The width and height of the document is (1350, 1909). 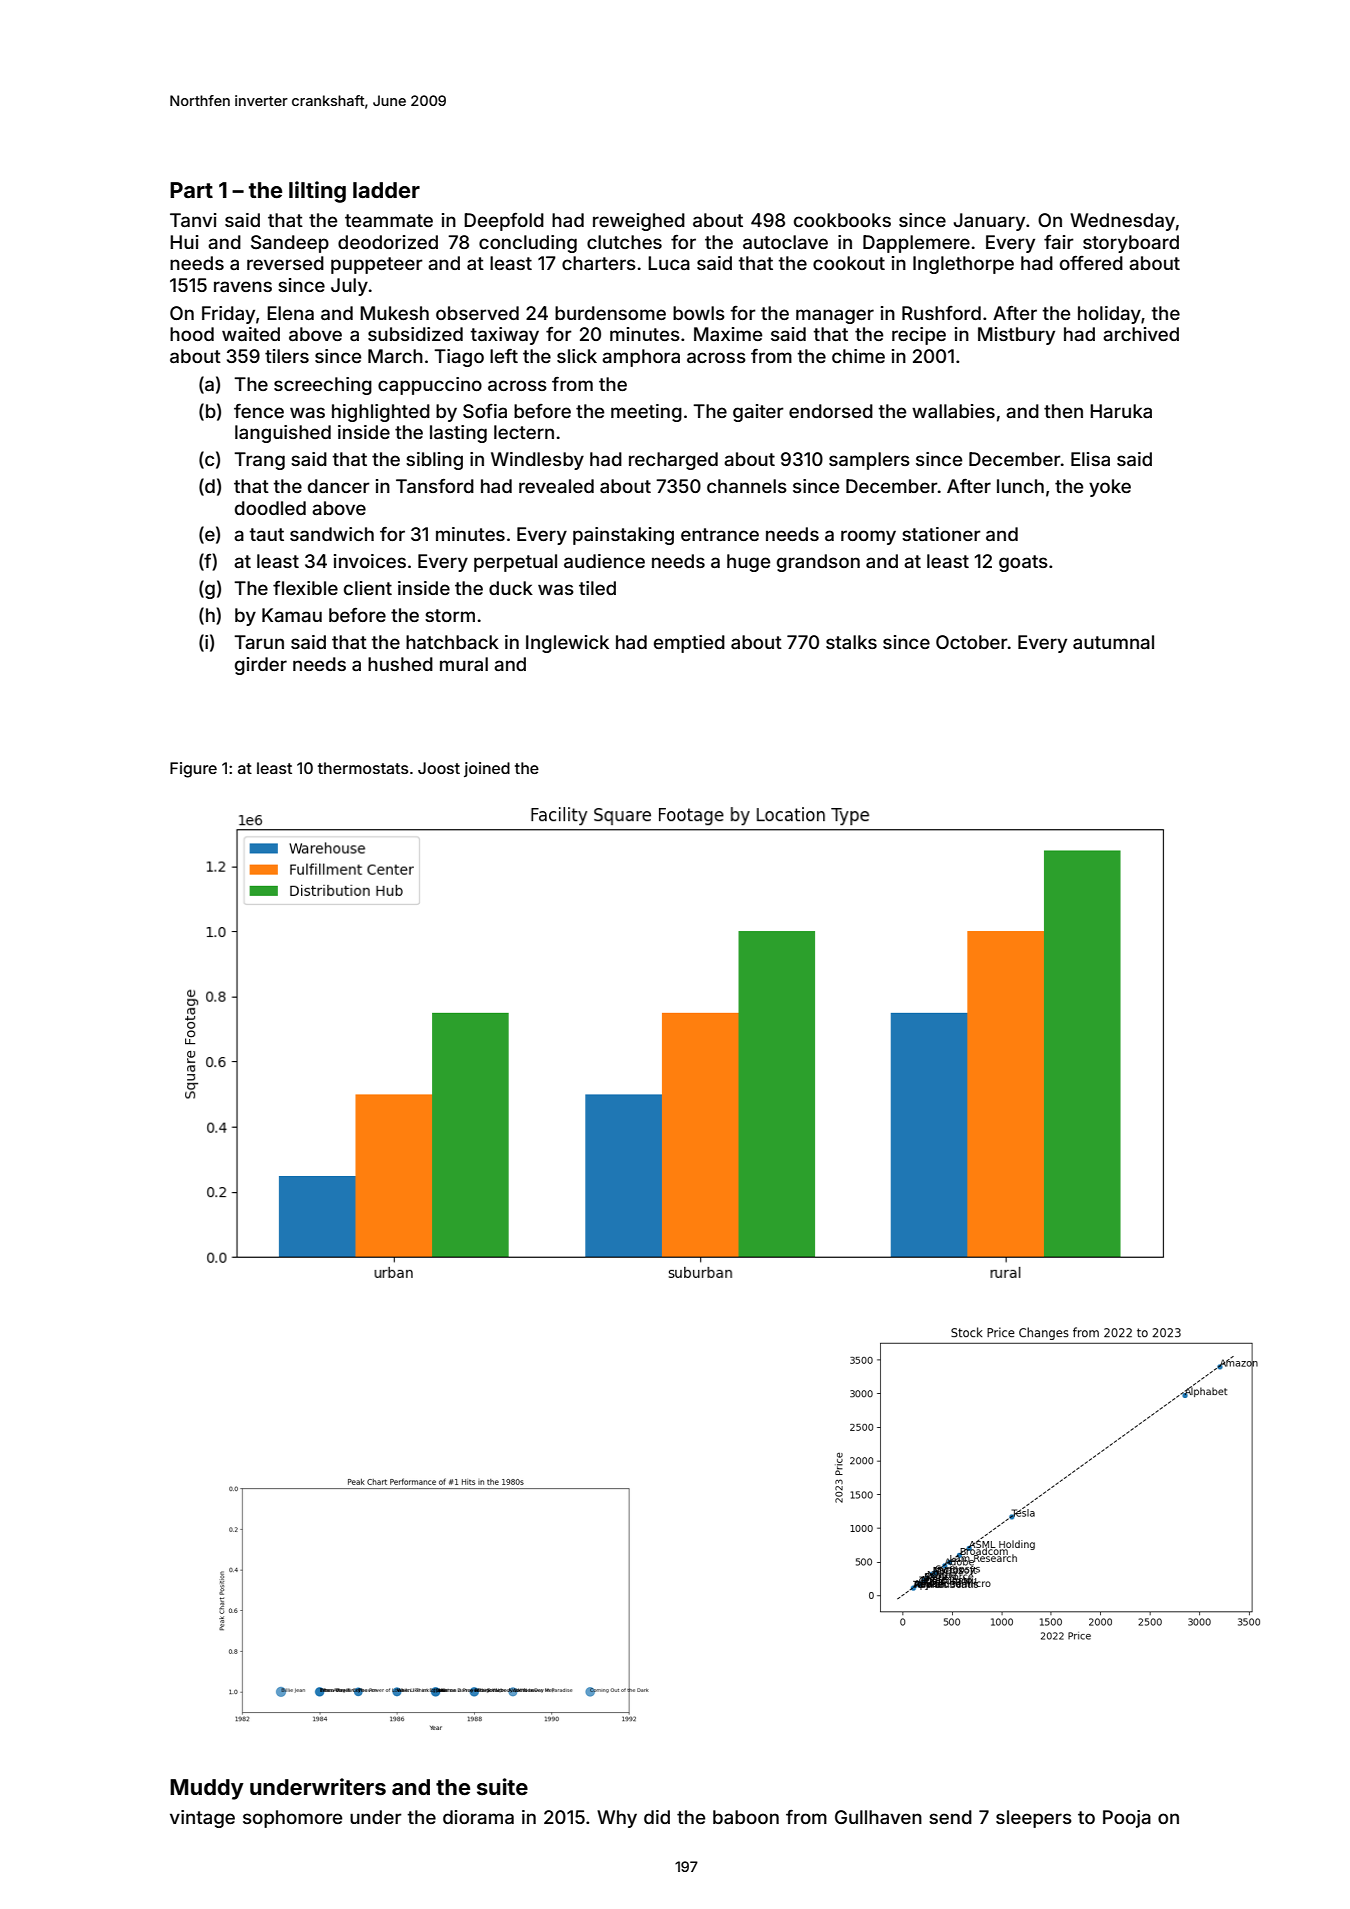 What do you see at coordinates (439, 768) in the document?
I see `Joost` at bounding box center [439, 768].
